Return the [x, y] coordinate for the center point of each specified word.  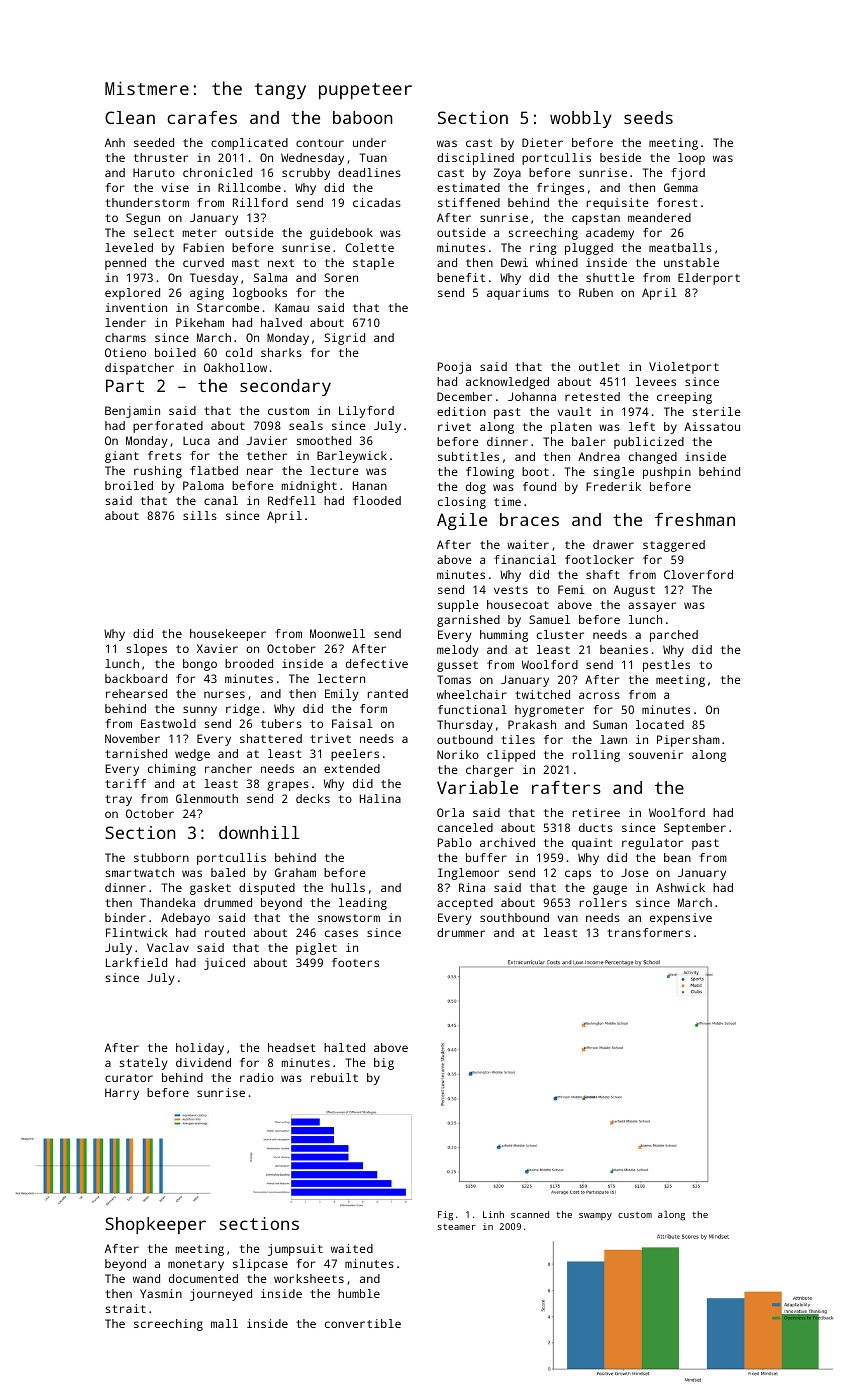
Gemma [681, 187]
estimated [468, 187]
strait [125, 1308]
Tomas [454, 679]
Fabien [203, 247]
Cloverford [698, 574]
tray [118, 800]
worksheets [309, 1278]
